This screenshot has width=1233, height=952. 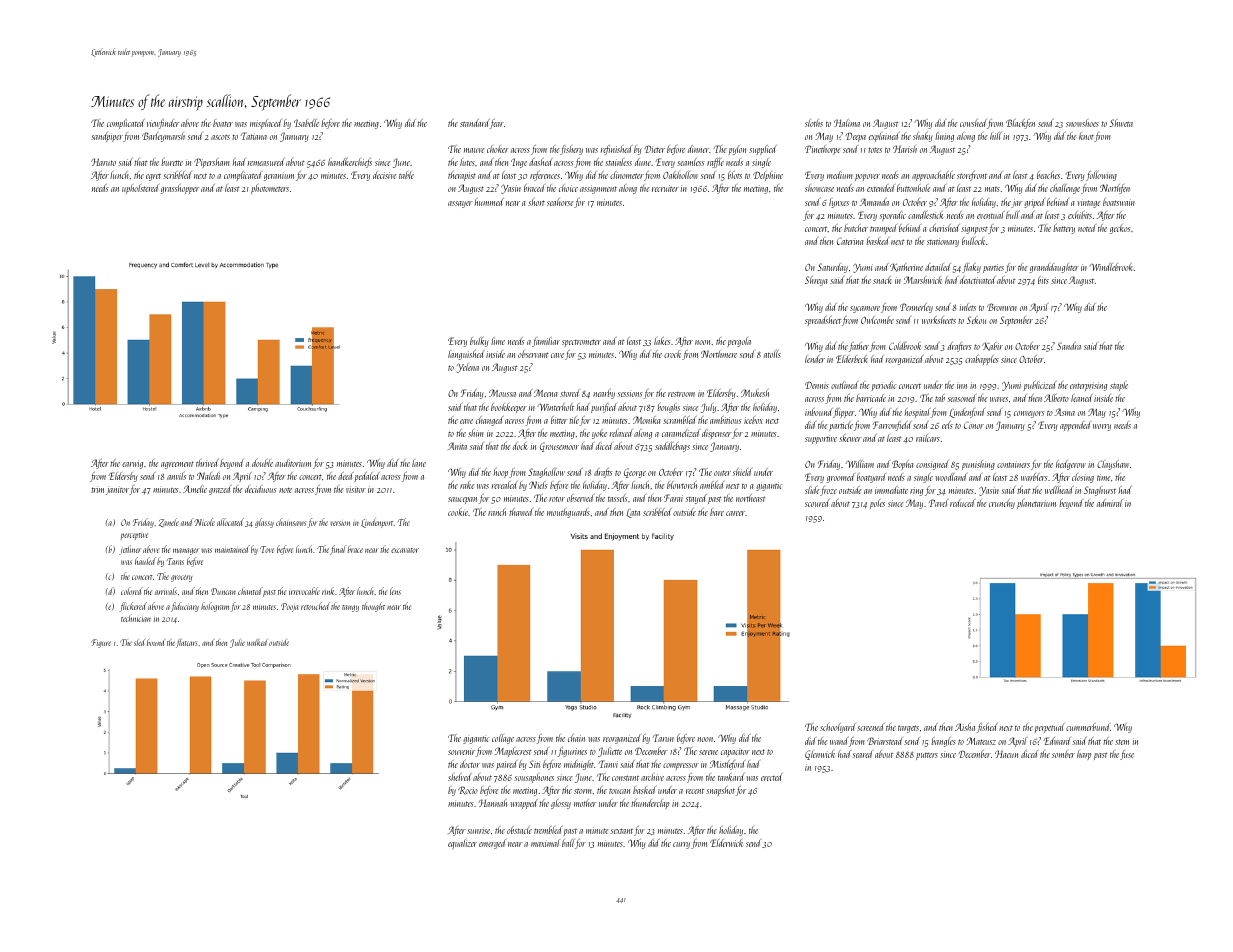 I want to click on railcars, so click(x=928, y=438).
